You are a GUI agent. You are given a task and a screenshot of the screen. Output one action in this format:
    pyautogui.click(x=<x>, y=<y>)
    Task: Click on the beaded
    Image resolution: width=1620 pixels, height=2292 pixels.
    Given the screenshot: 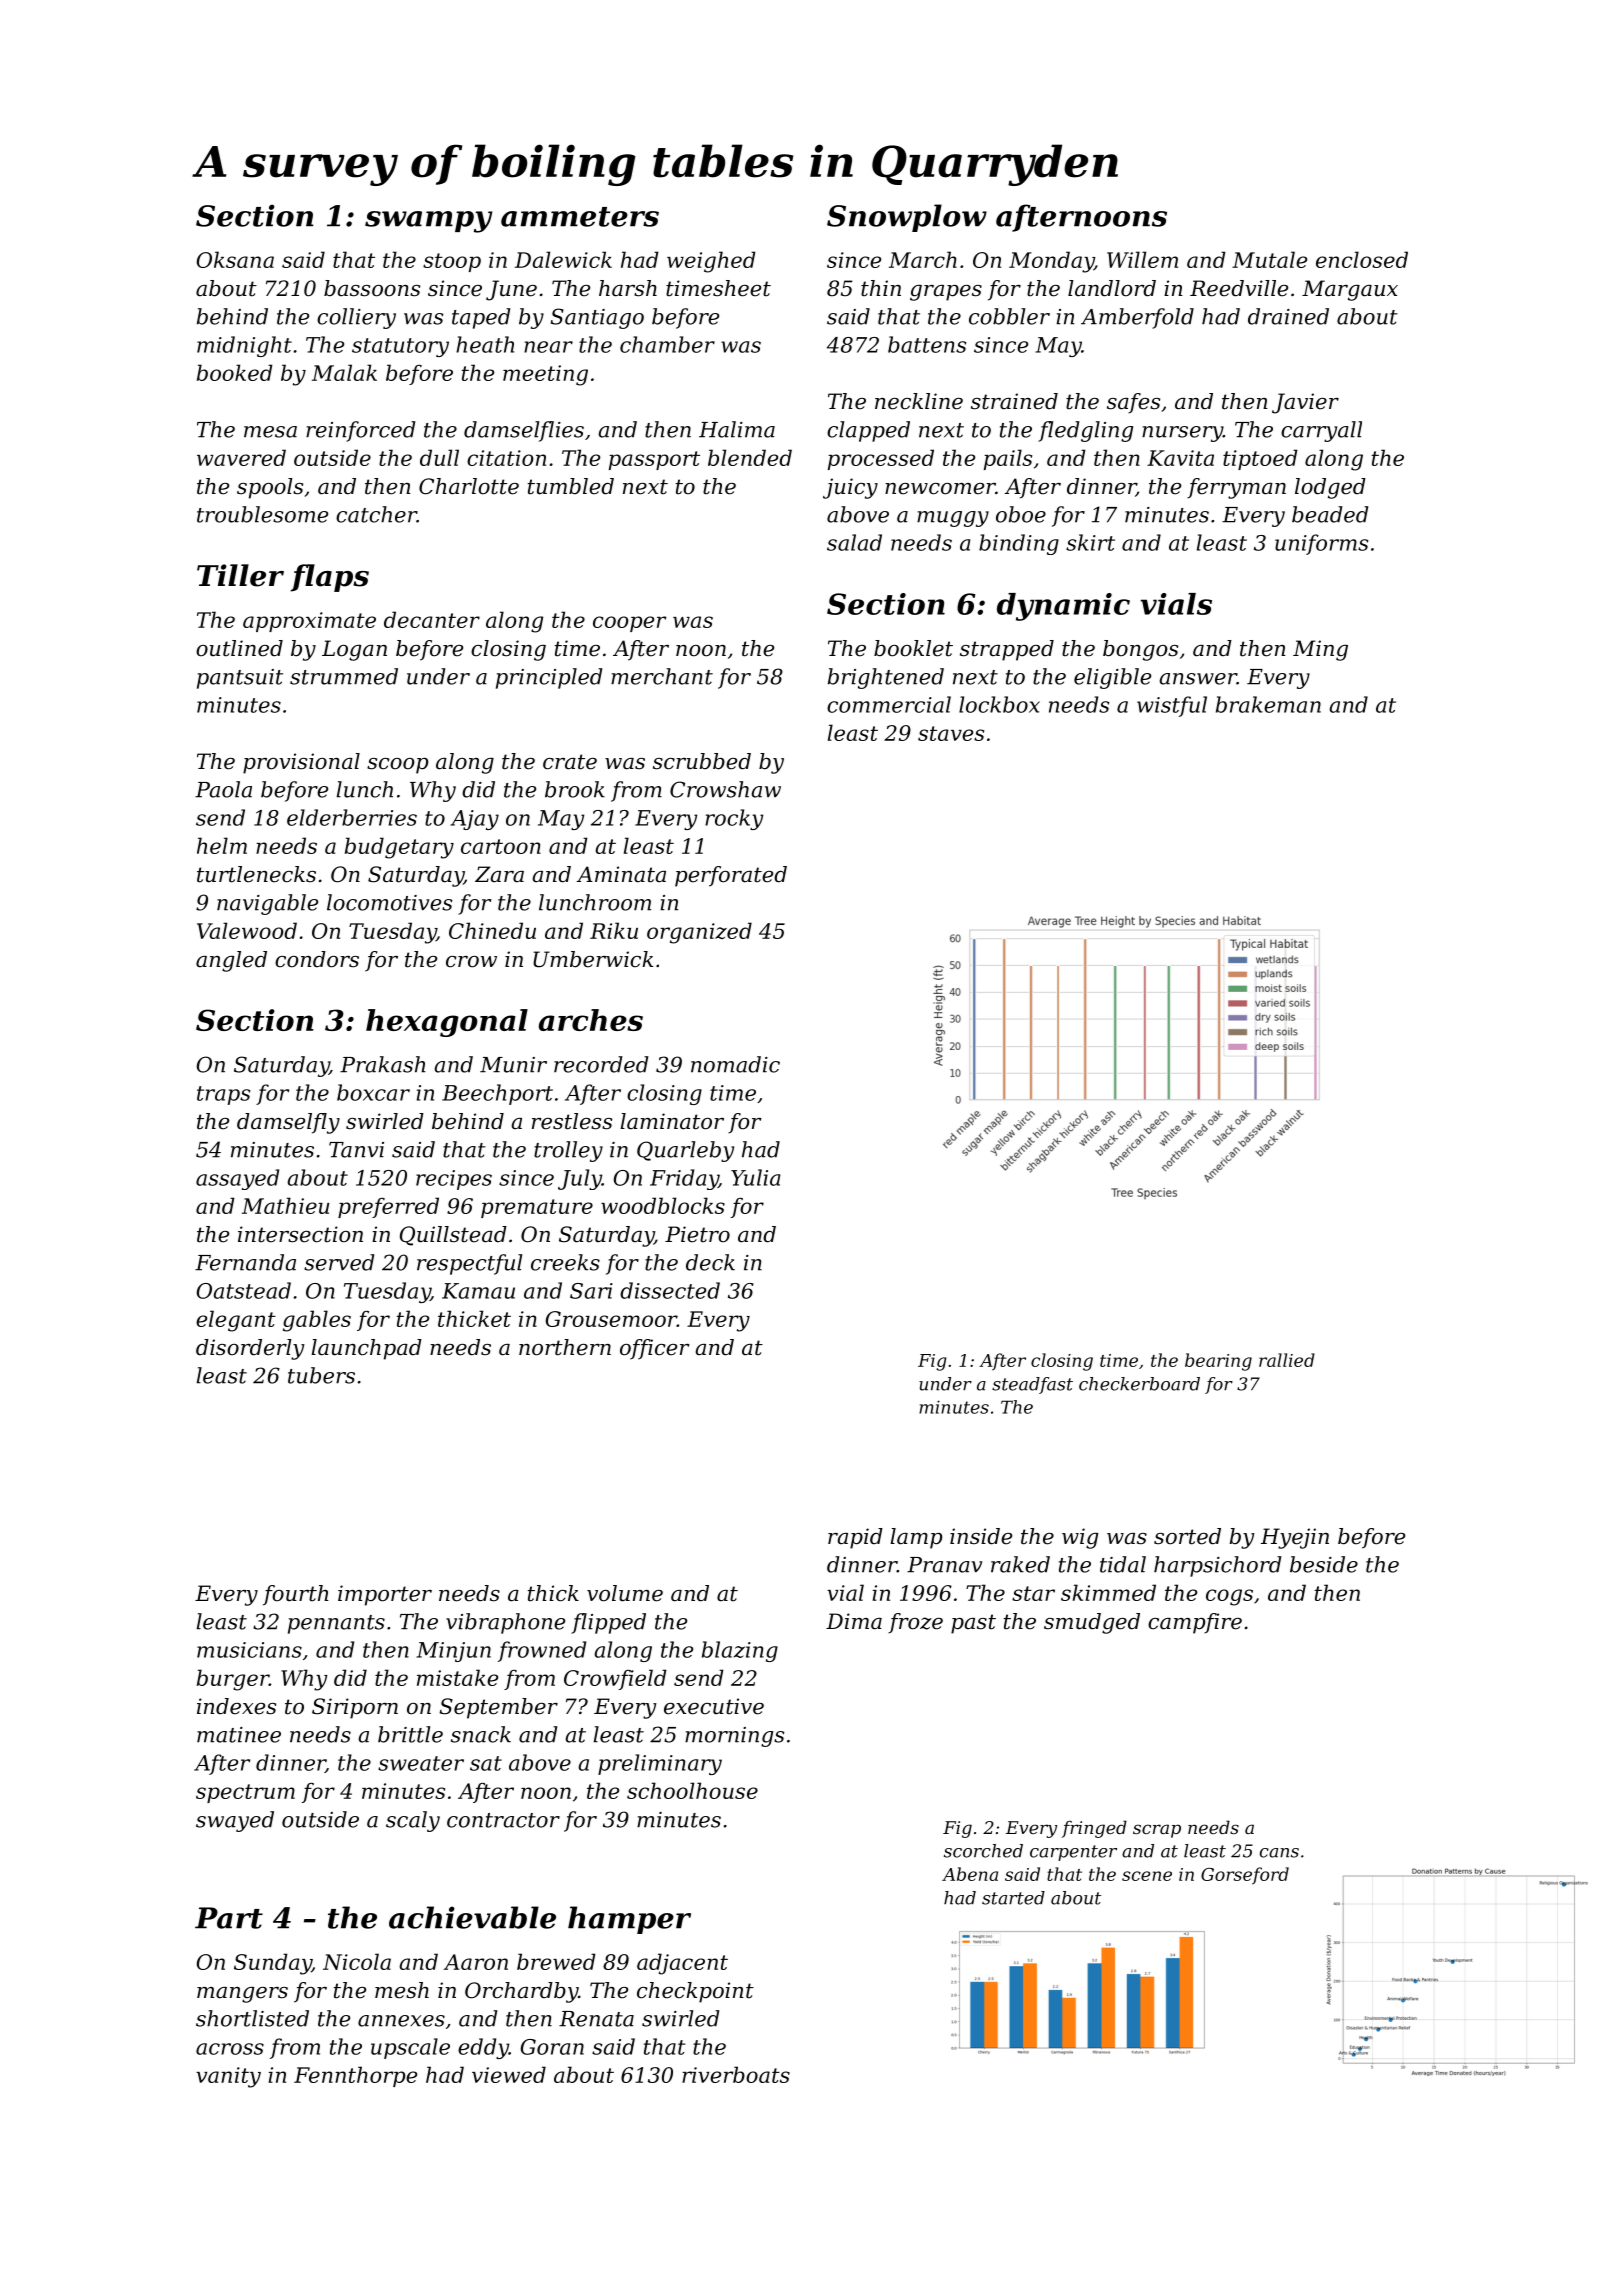 What is the action you would take?
    pyautogui.click(x=1330, y=514)
